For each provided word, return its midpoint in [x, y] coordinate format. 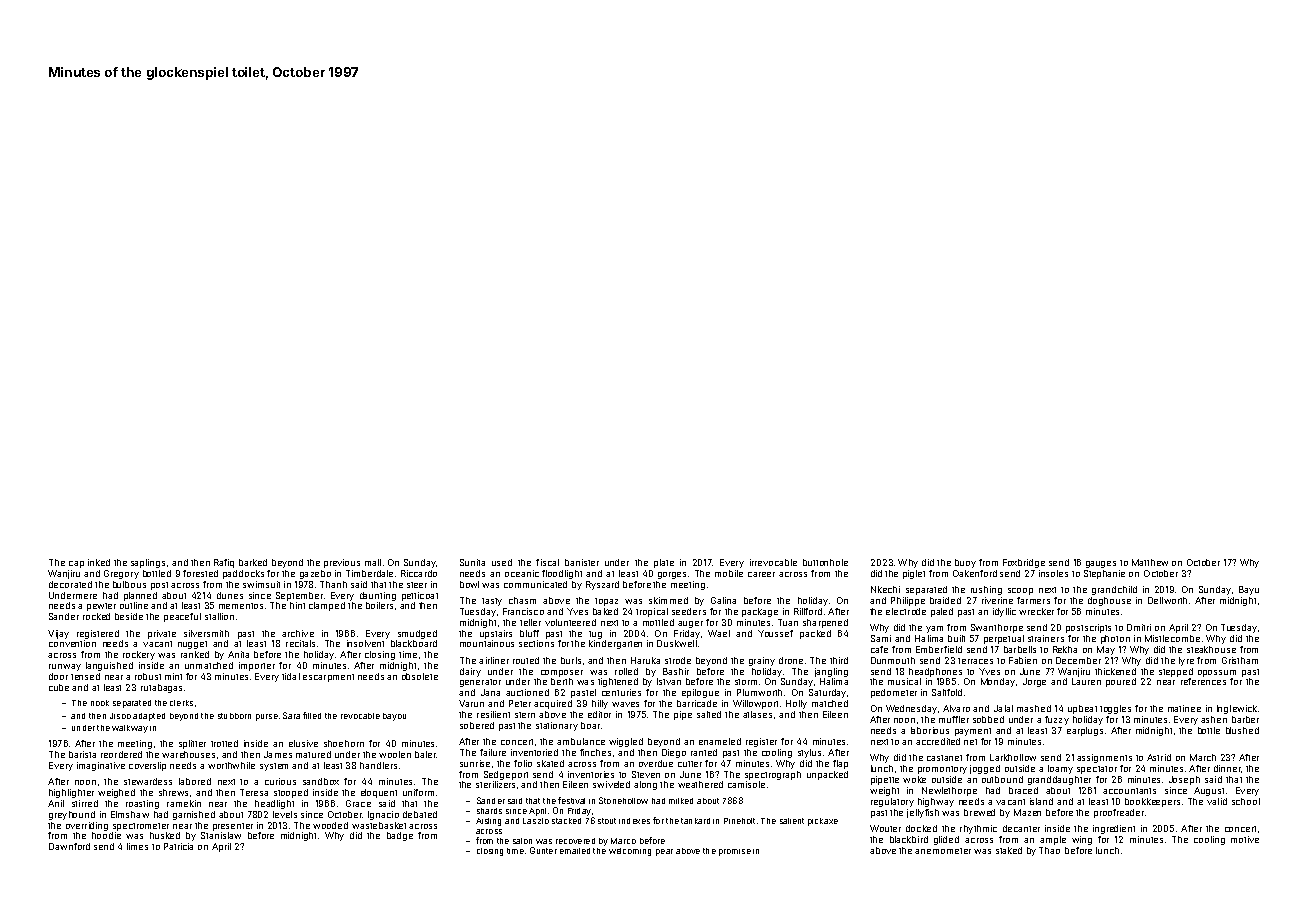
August [1209, 791]
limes [137, 846]
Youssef [775, 633]
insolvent [365, 643]
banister [582, 562]
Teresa [254, 792]
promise [735, 852]
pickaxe [823, 822]
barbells [1020, 649]
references [1203, 681]
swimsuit [261, 584]
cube [59, 687]
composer [562, 673]
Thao [1049, 850]
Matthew [1150, 562]
